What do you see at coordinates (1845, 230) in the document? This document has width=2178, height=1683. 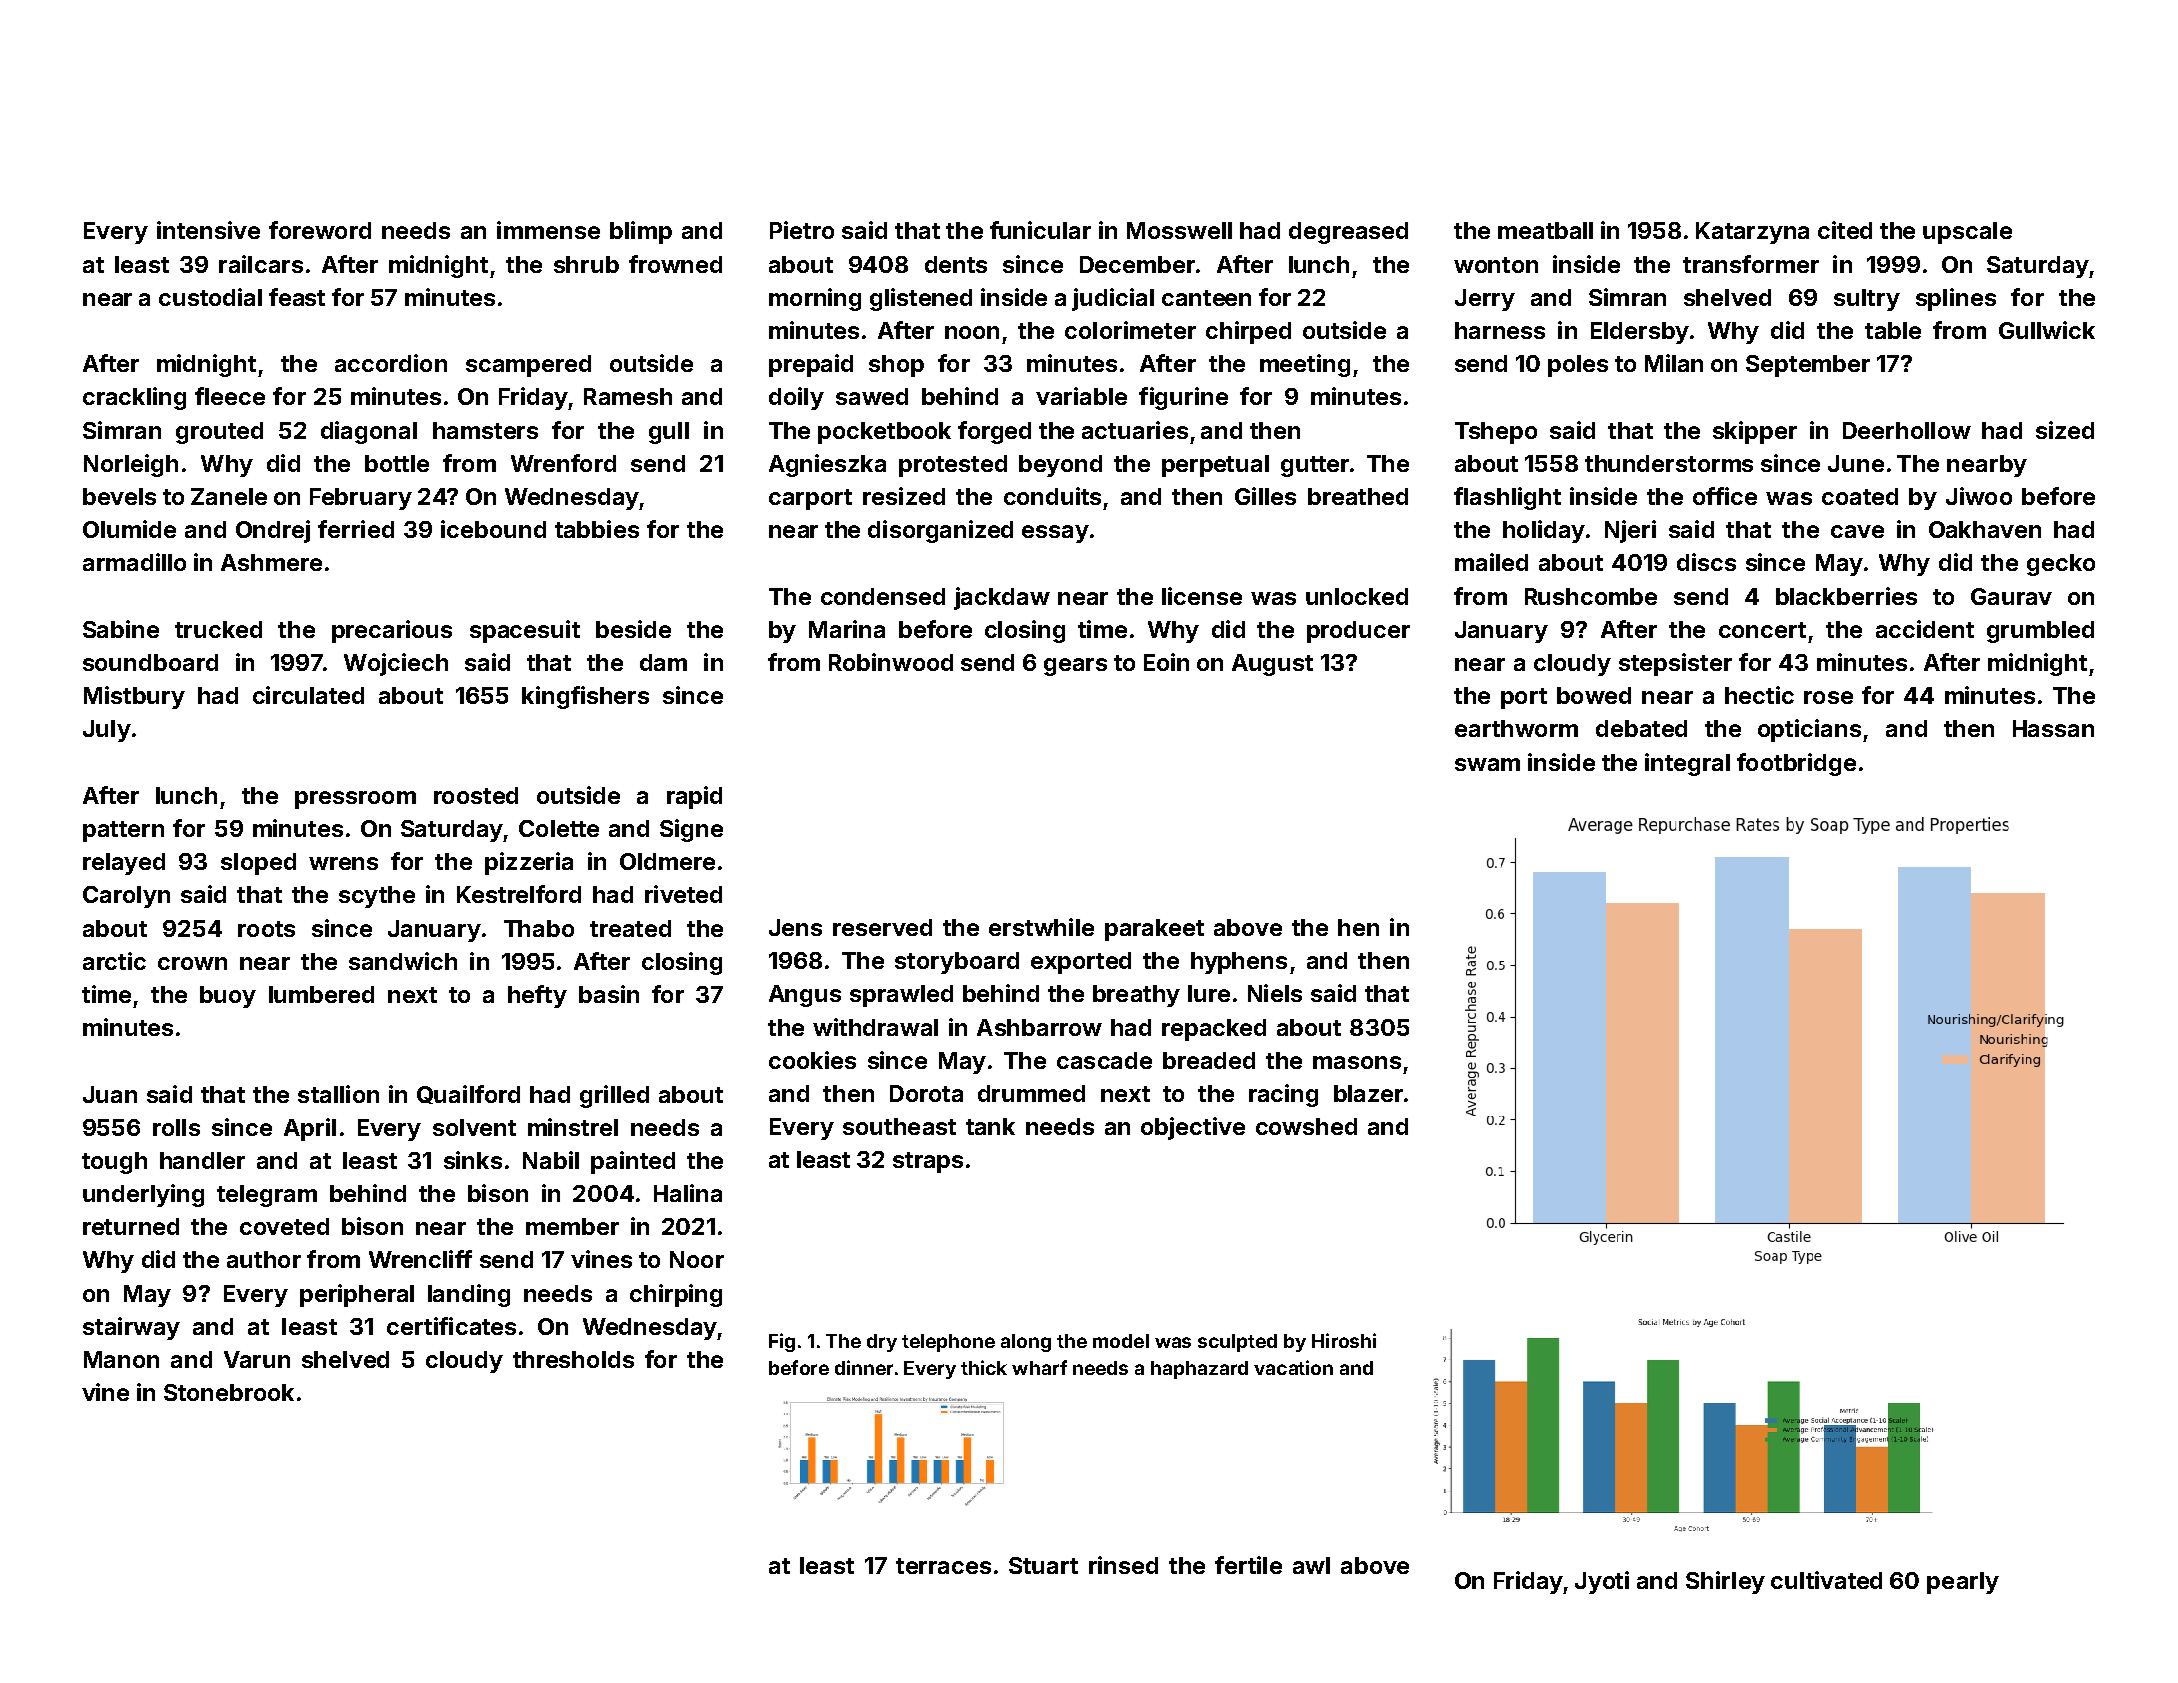 I see `cited` at bounding box center [1845, 230].
